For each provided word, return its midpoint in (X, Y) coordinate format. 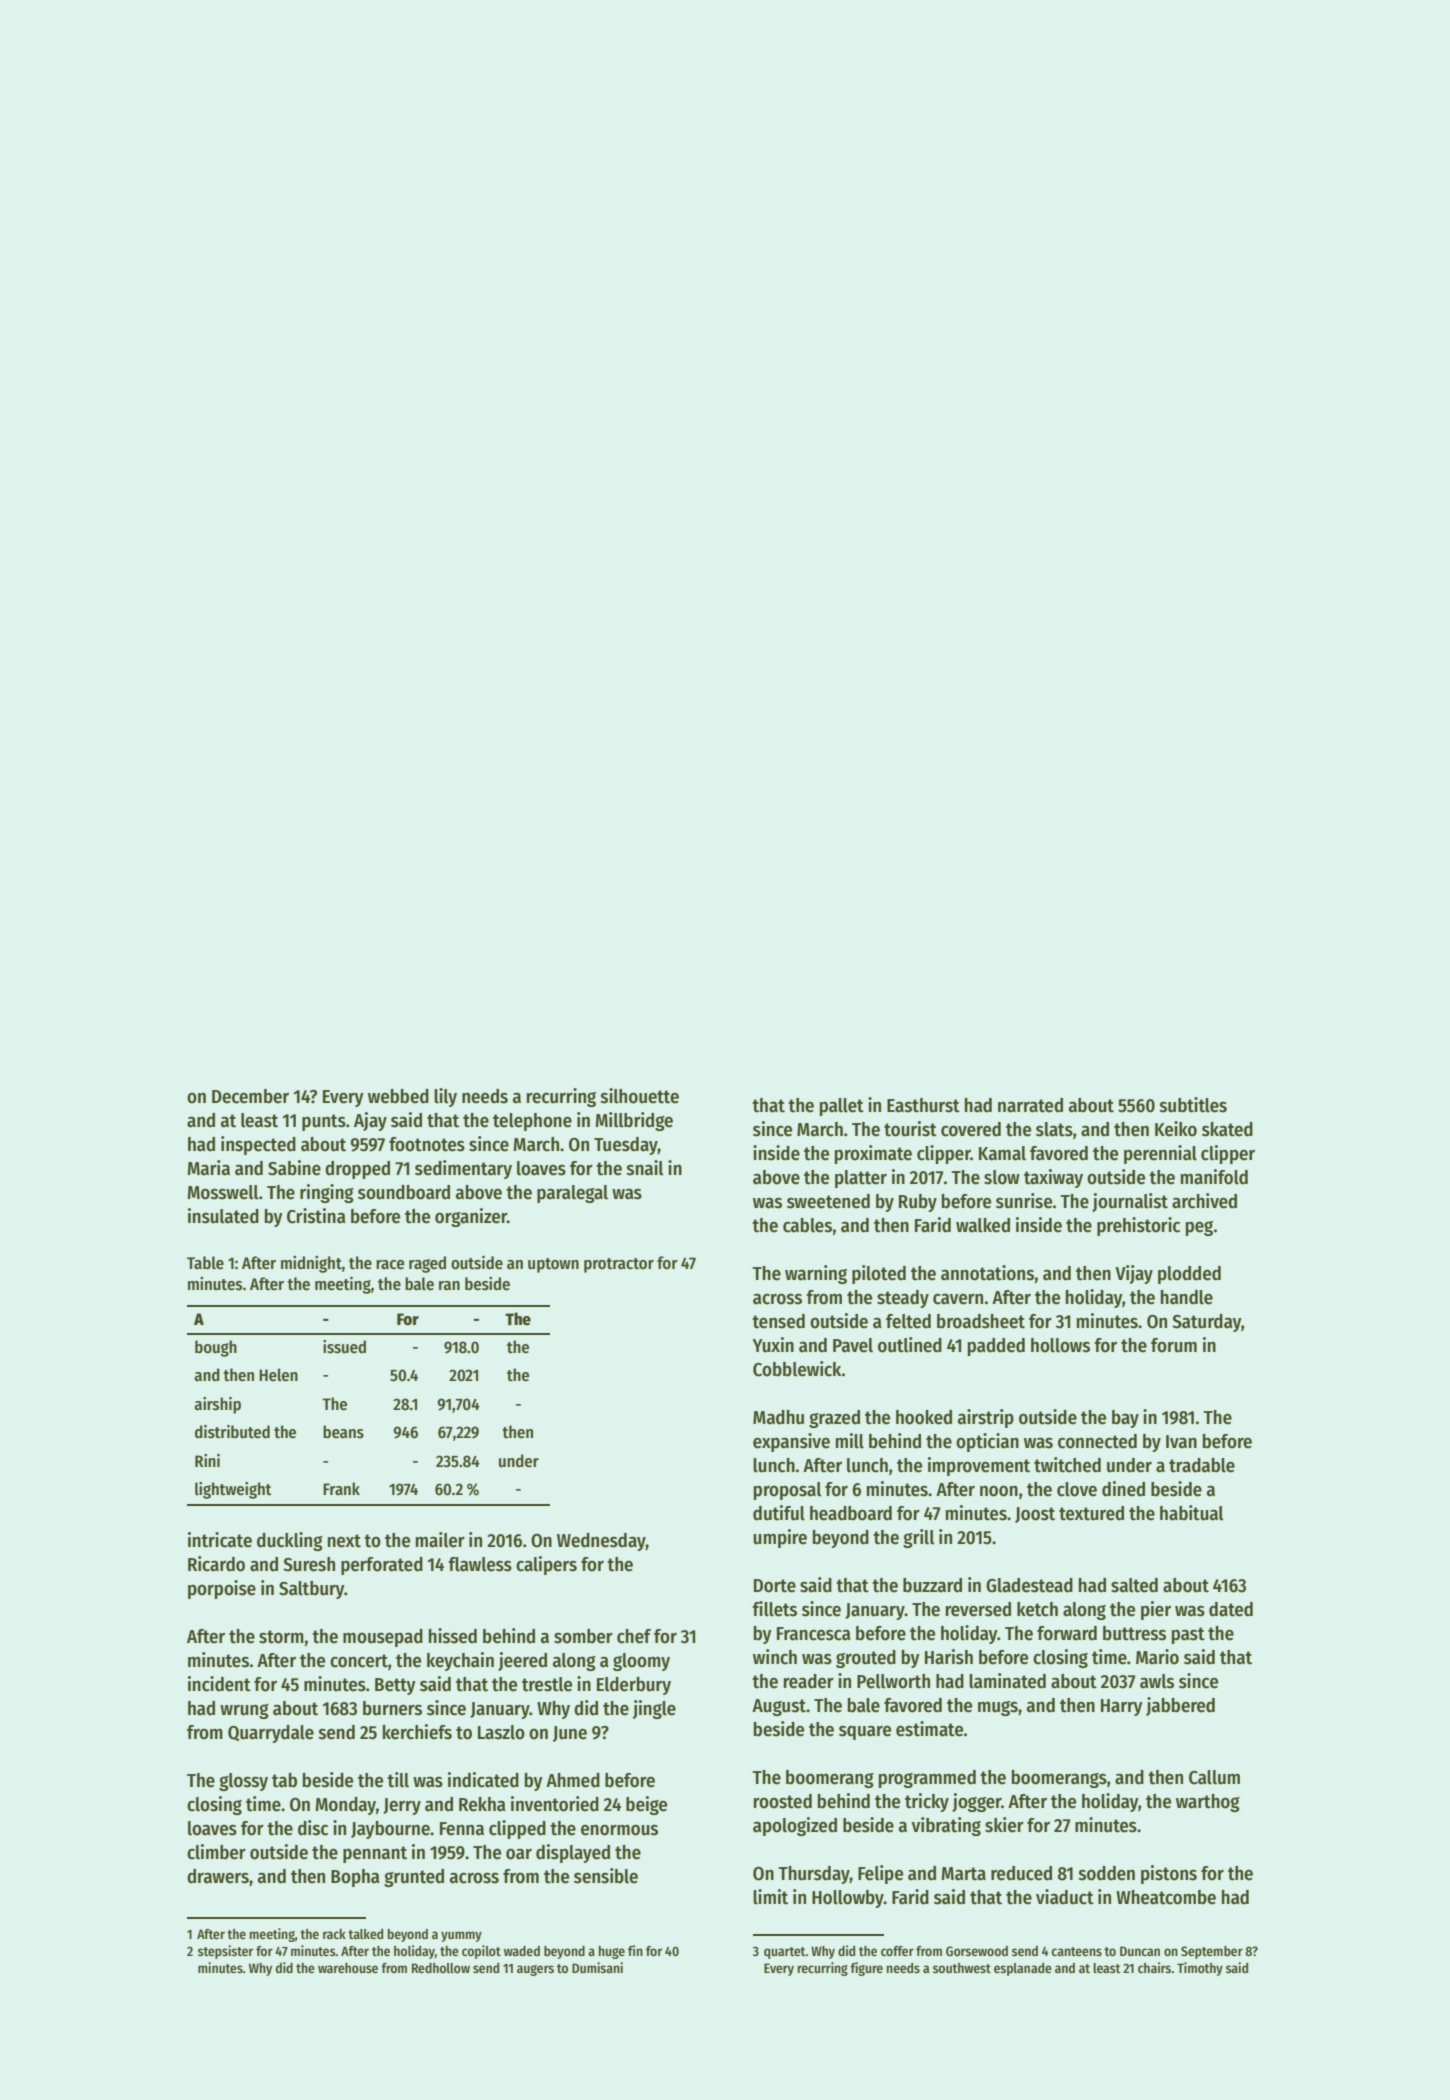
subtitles (1193, 1105)
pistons (1169, 1874)
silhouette (640, 1096)
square (865, 1733)
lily (445, 1097)
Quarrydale (271, 1734)
